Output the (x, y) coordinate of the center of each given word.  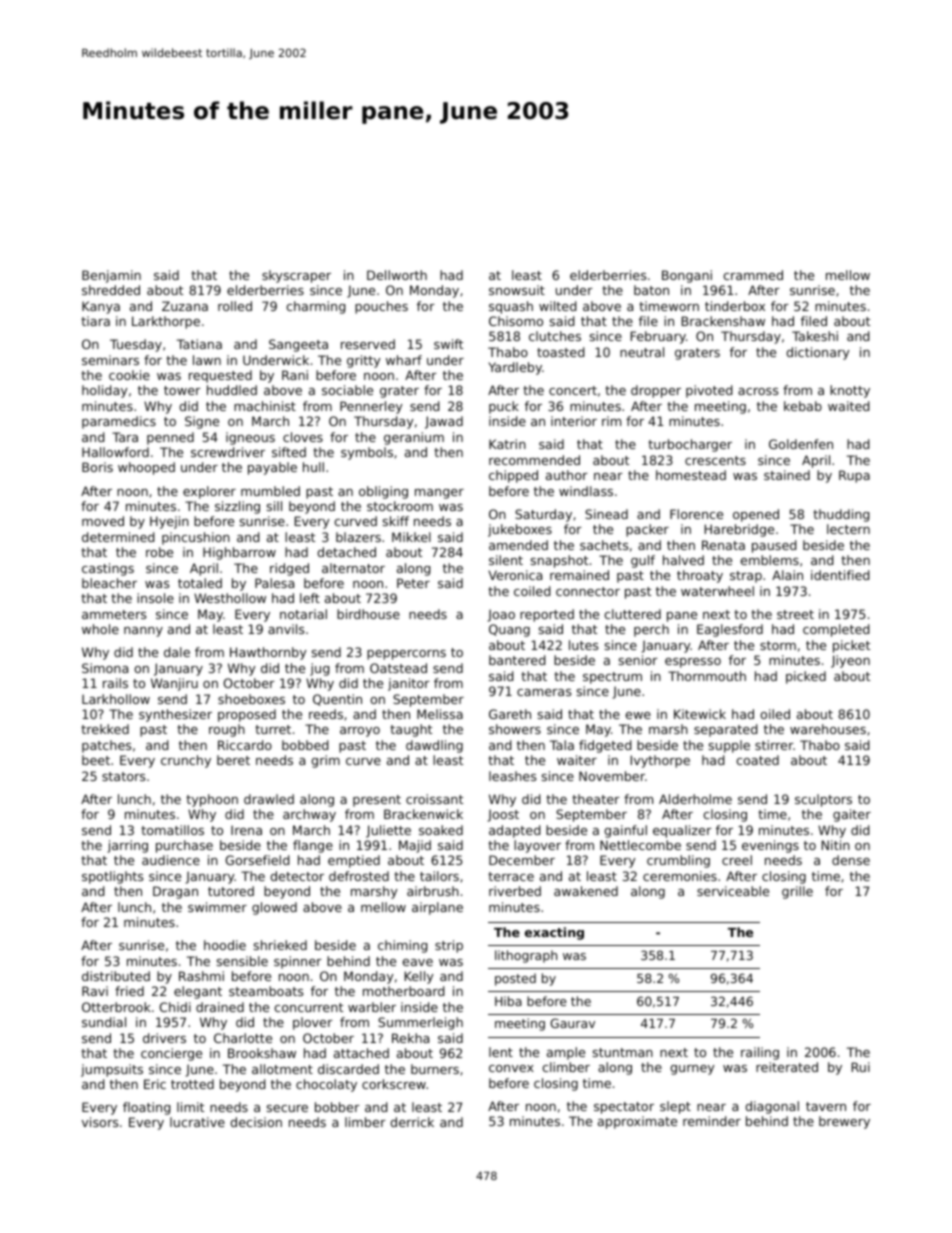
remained (579, 575)
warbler (372, 1007)
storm (778, 645)
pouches (381, 307)
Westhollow (230, 598)
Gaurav (572, 1023)
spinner (298, 962)
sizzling (237, 507)
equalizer (682, 831)
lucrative (197, 1122)
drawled (269, 799)
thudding (841, 515)
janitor (409, 684)
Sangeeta (298, 345)
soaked (441, 830)
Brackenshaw (723, 321)
